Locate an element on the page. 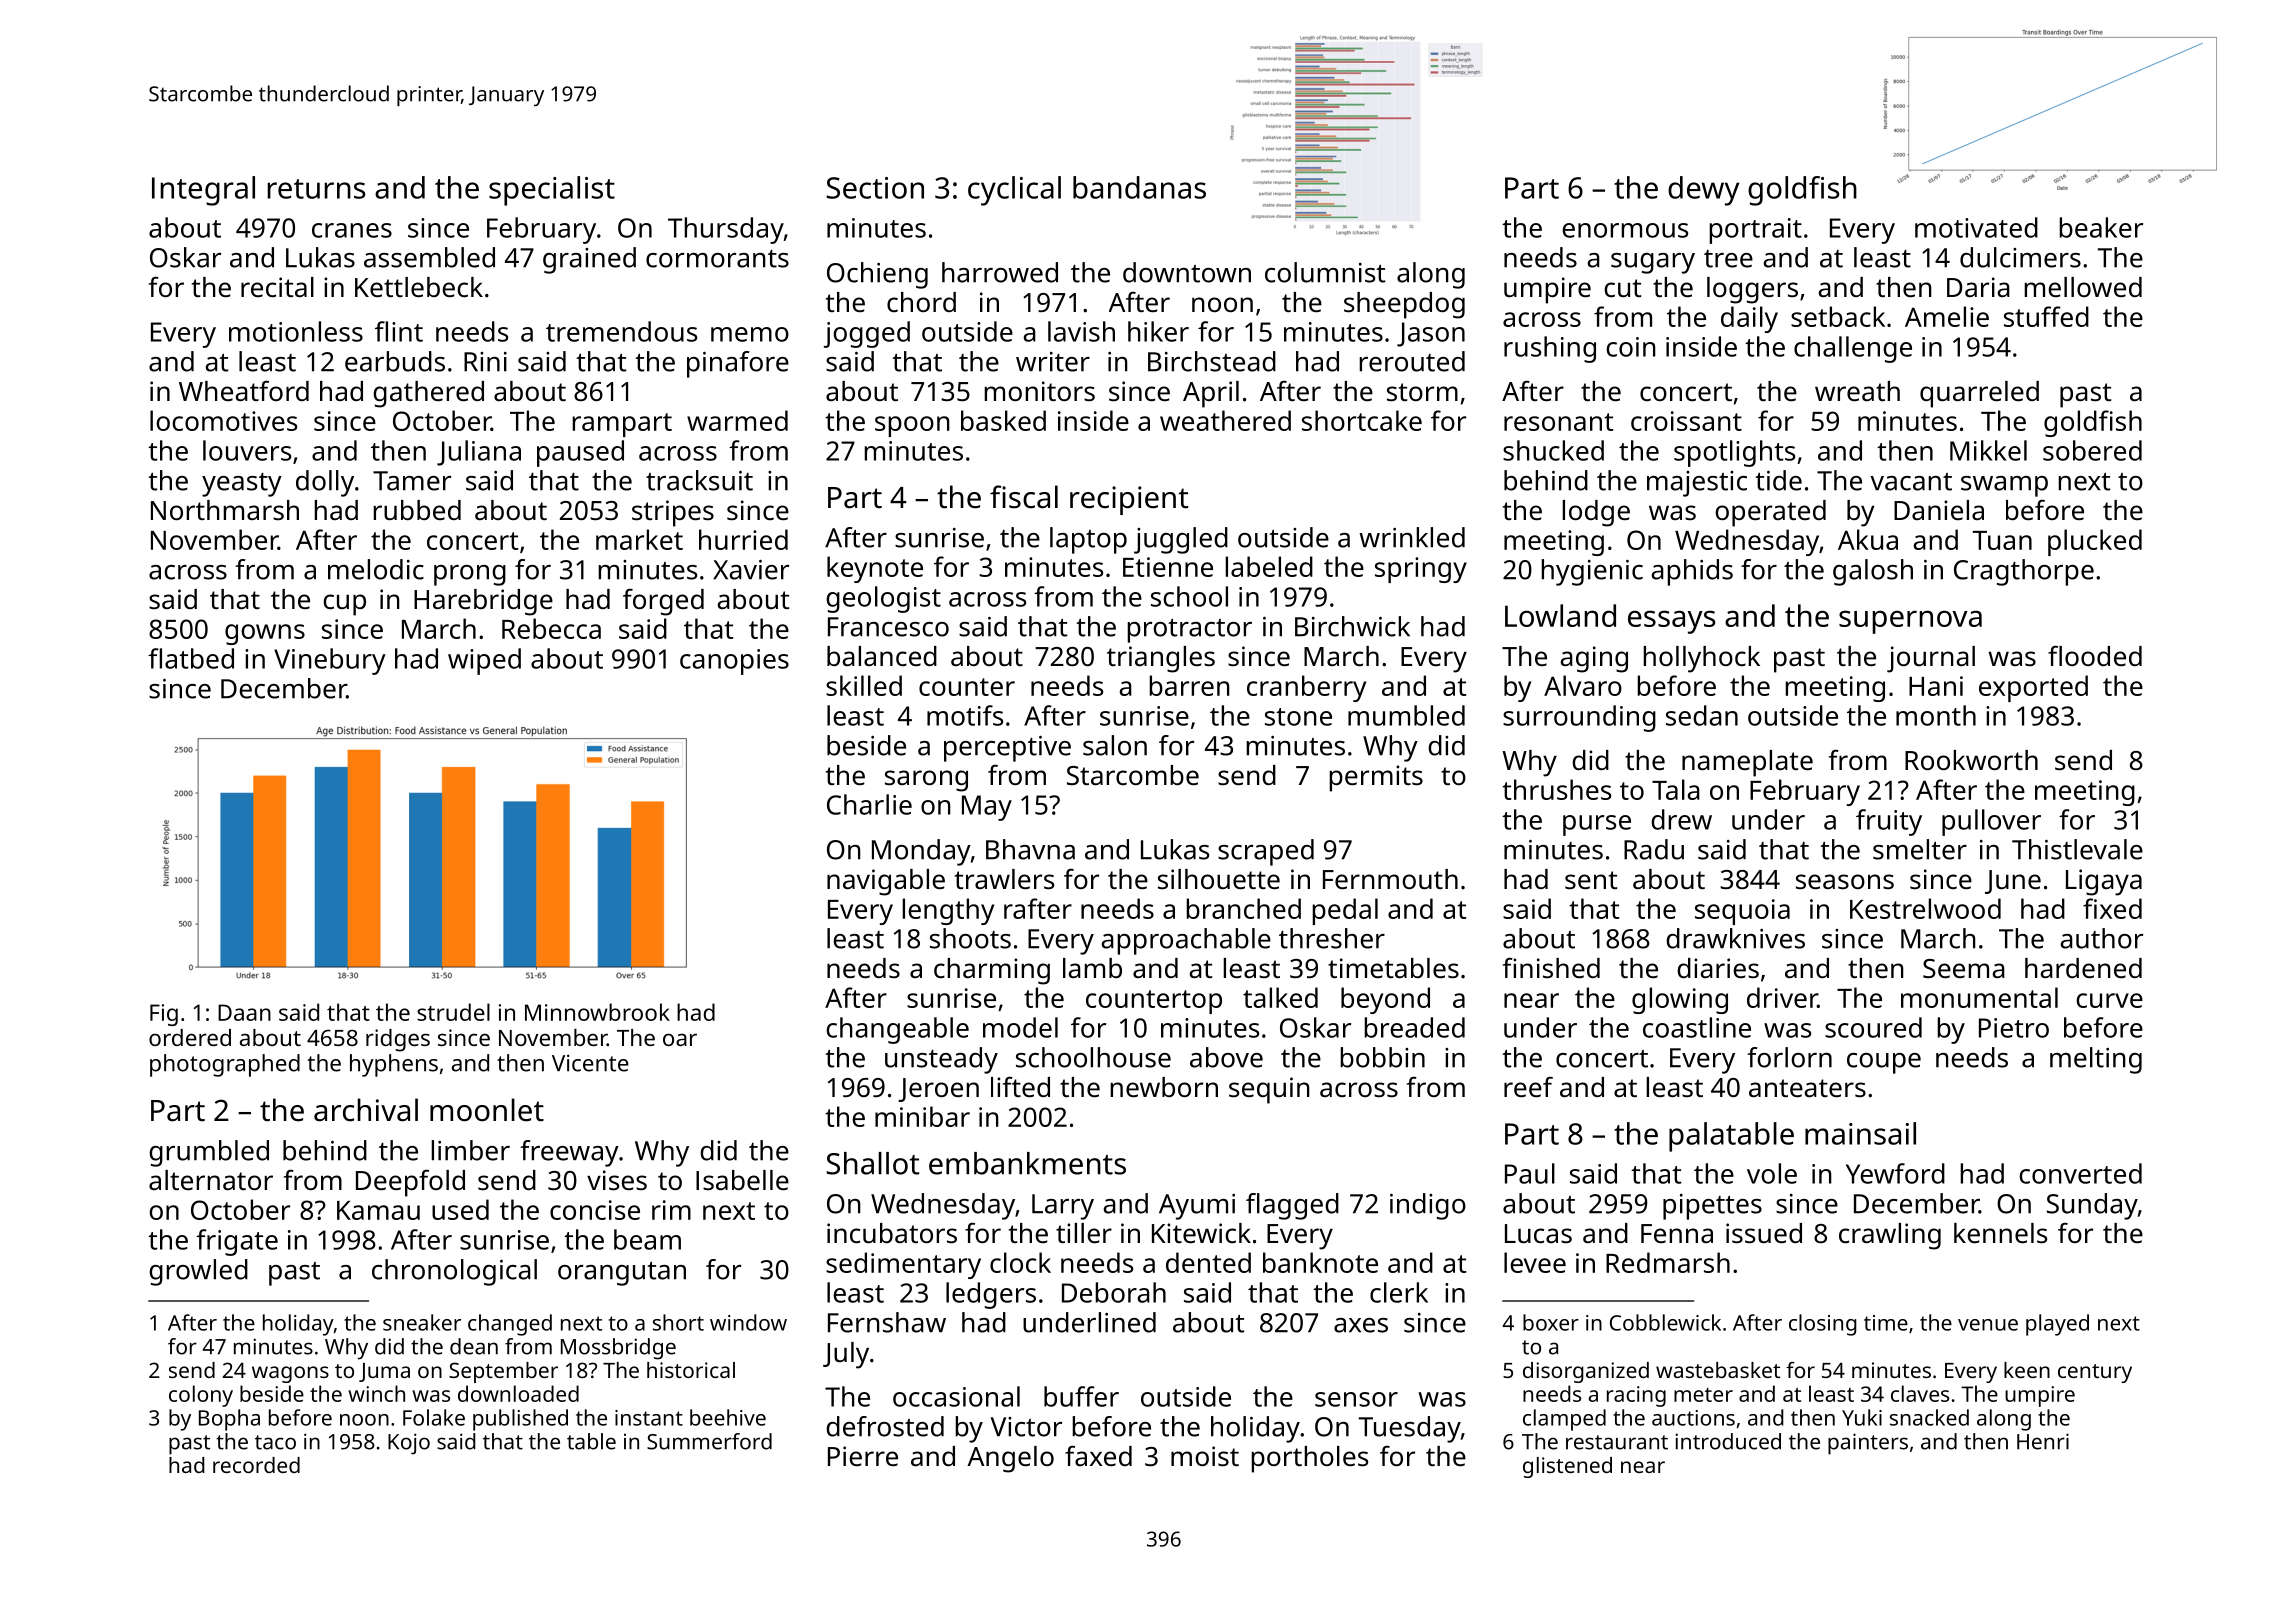  canopies is located at coordinates (734, 662).
